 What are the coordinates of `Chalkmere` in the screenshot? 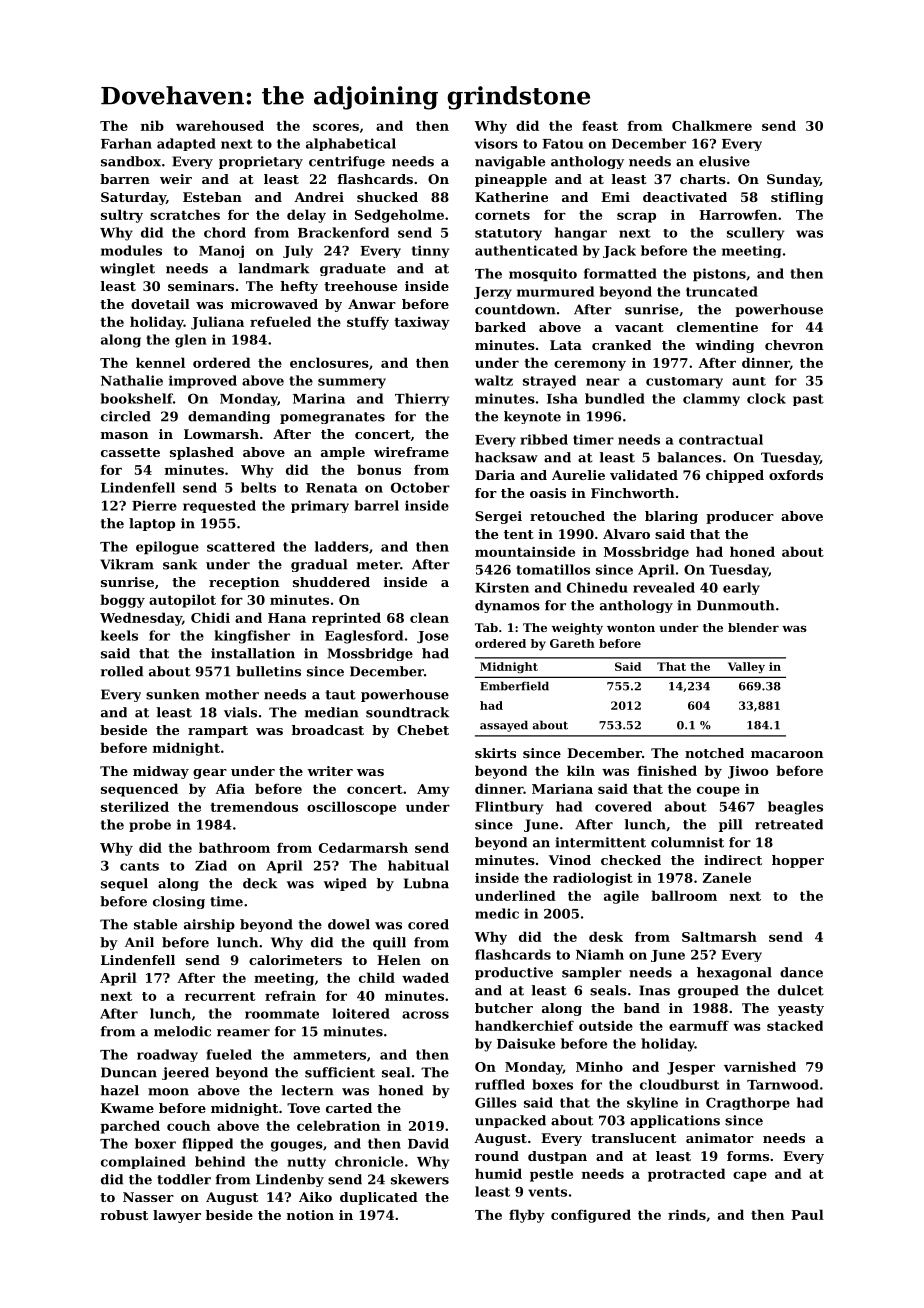 It's located at (712, 125).
